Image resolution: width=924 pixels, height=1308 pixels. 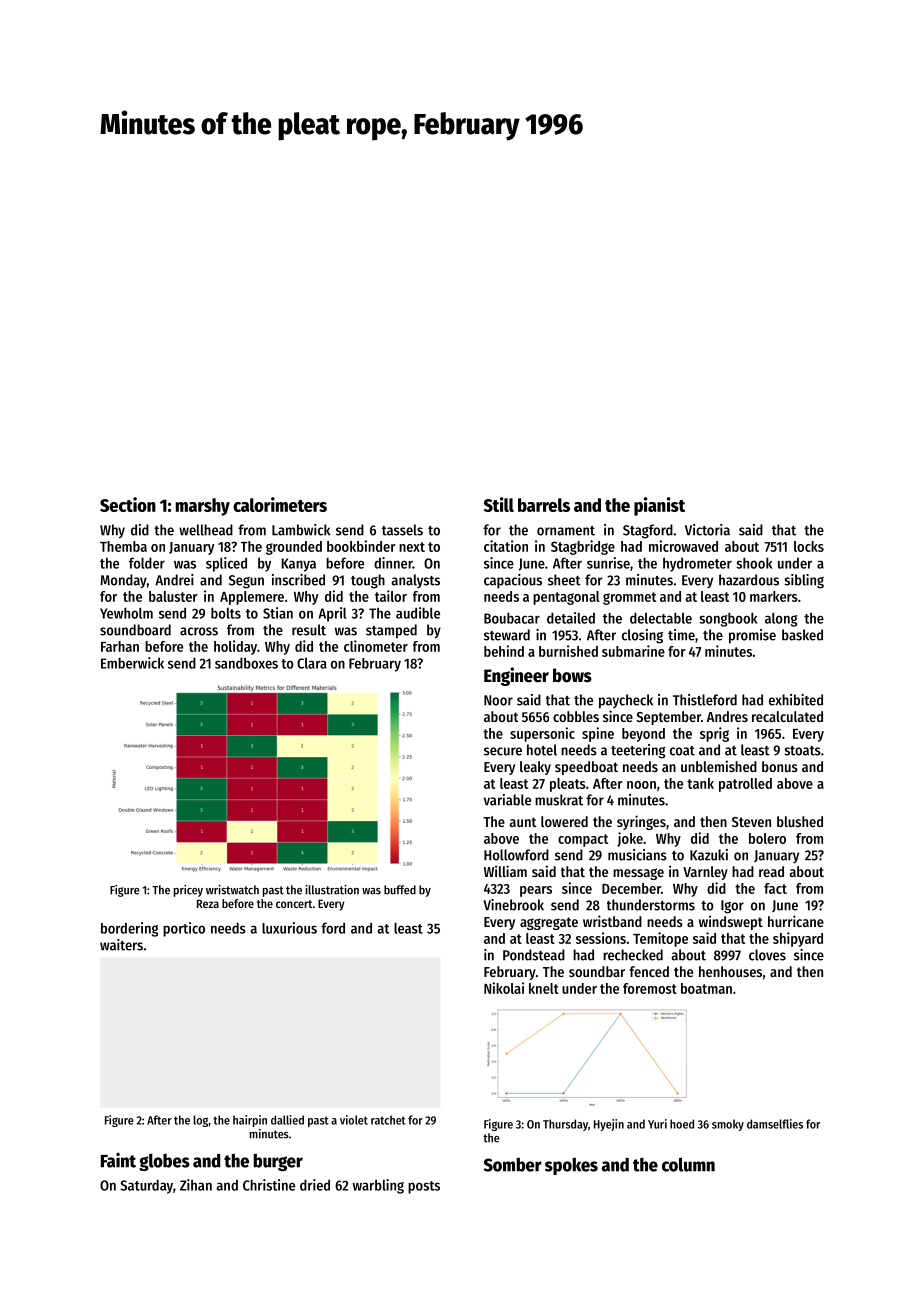 I want to click on pianist, so click(x=659, y=506).
